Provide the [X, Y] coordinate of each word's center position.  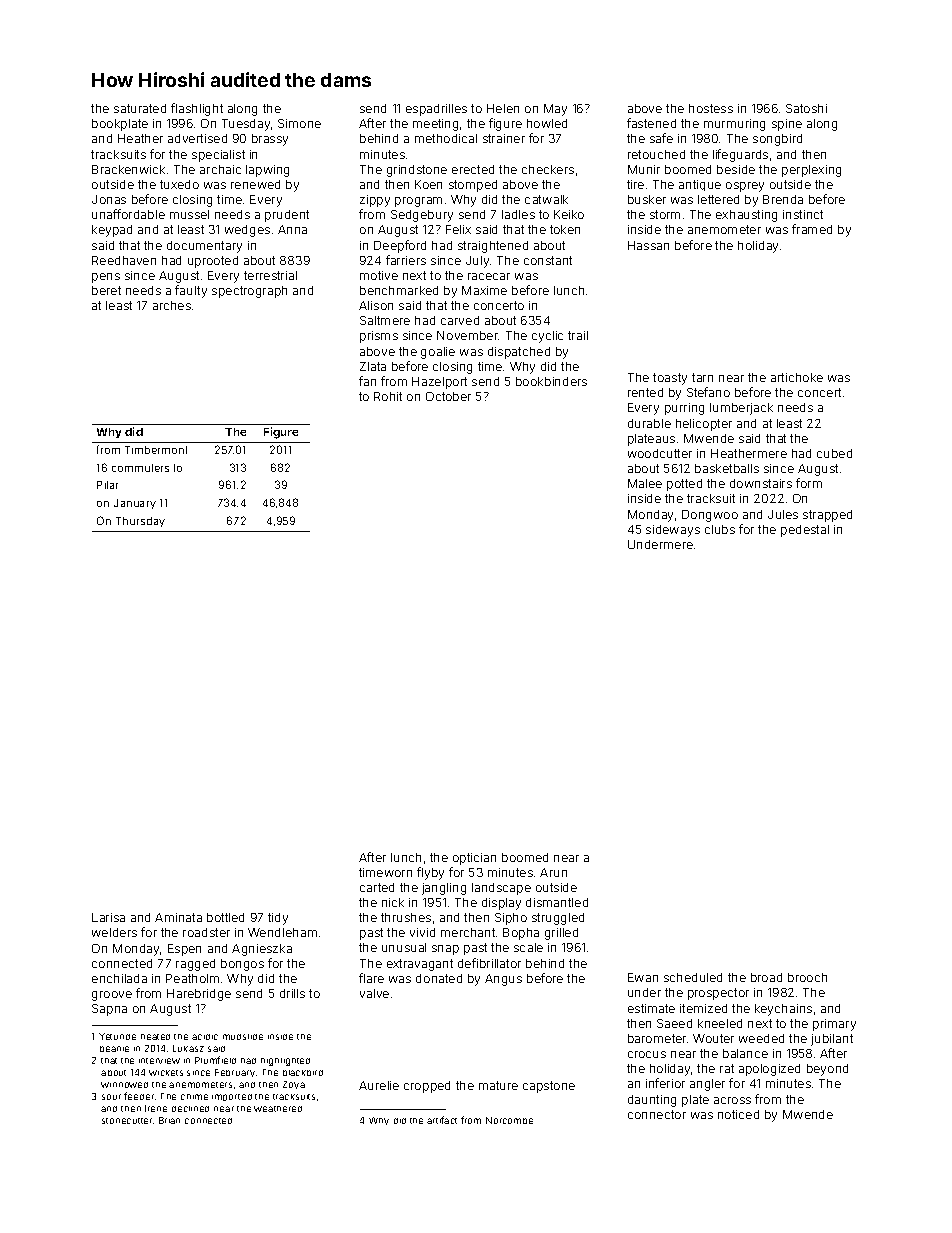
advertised [197, 138]
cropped [427, 1087]
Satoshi [806, 108]
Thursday [140, 522]
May [555, 110]
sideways [673, 531]
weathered [278, 1109]
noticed [738, 1114]
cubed [834, 453]
